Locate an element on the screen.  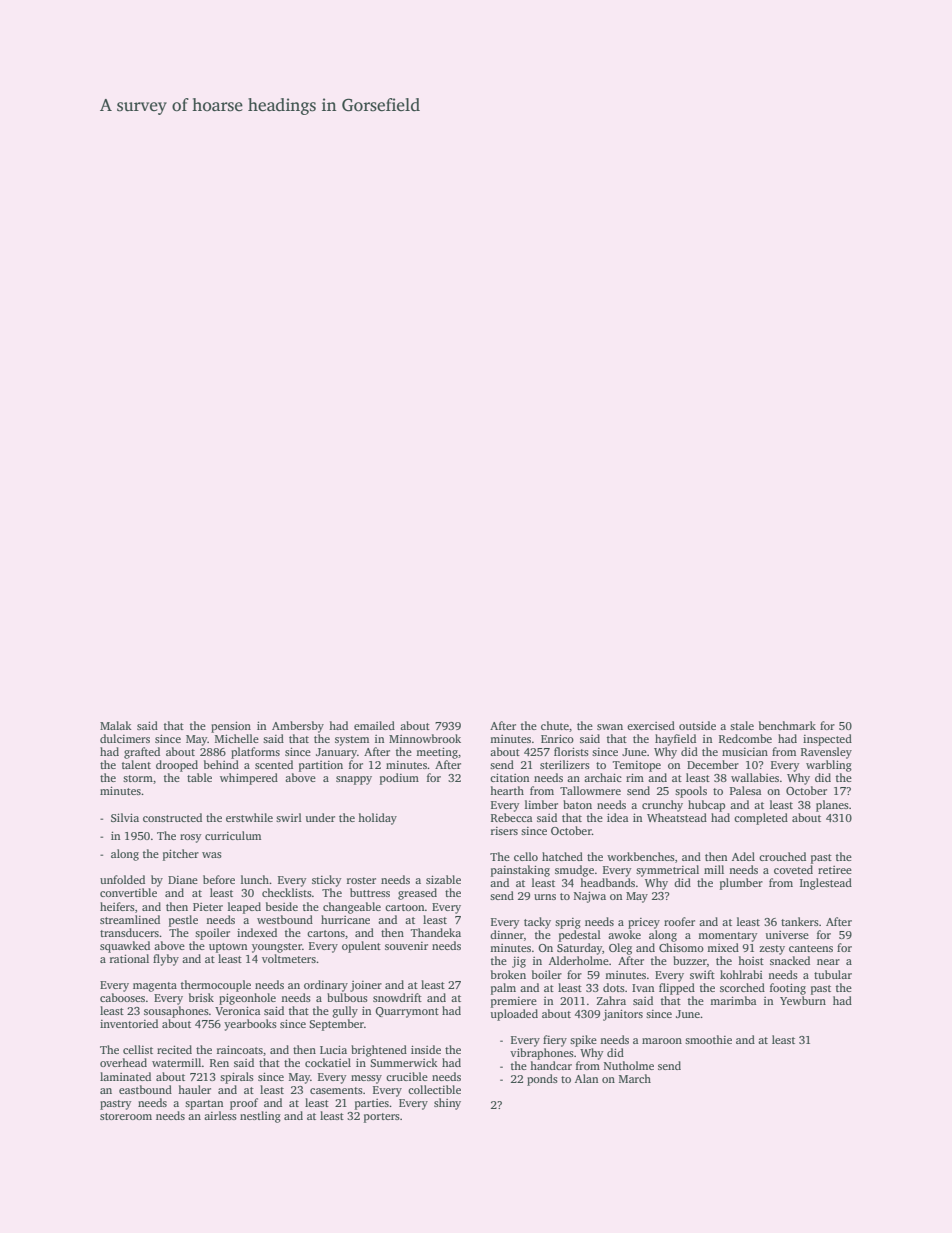
near is located at coordinates (828, 962).
